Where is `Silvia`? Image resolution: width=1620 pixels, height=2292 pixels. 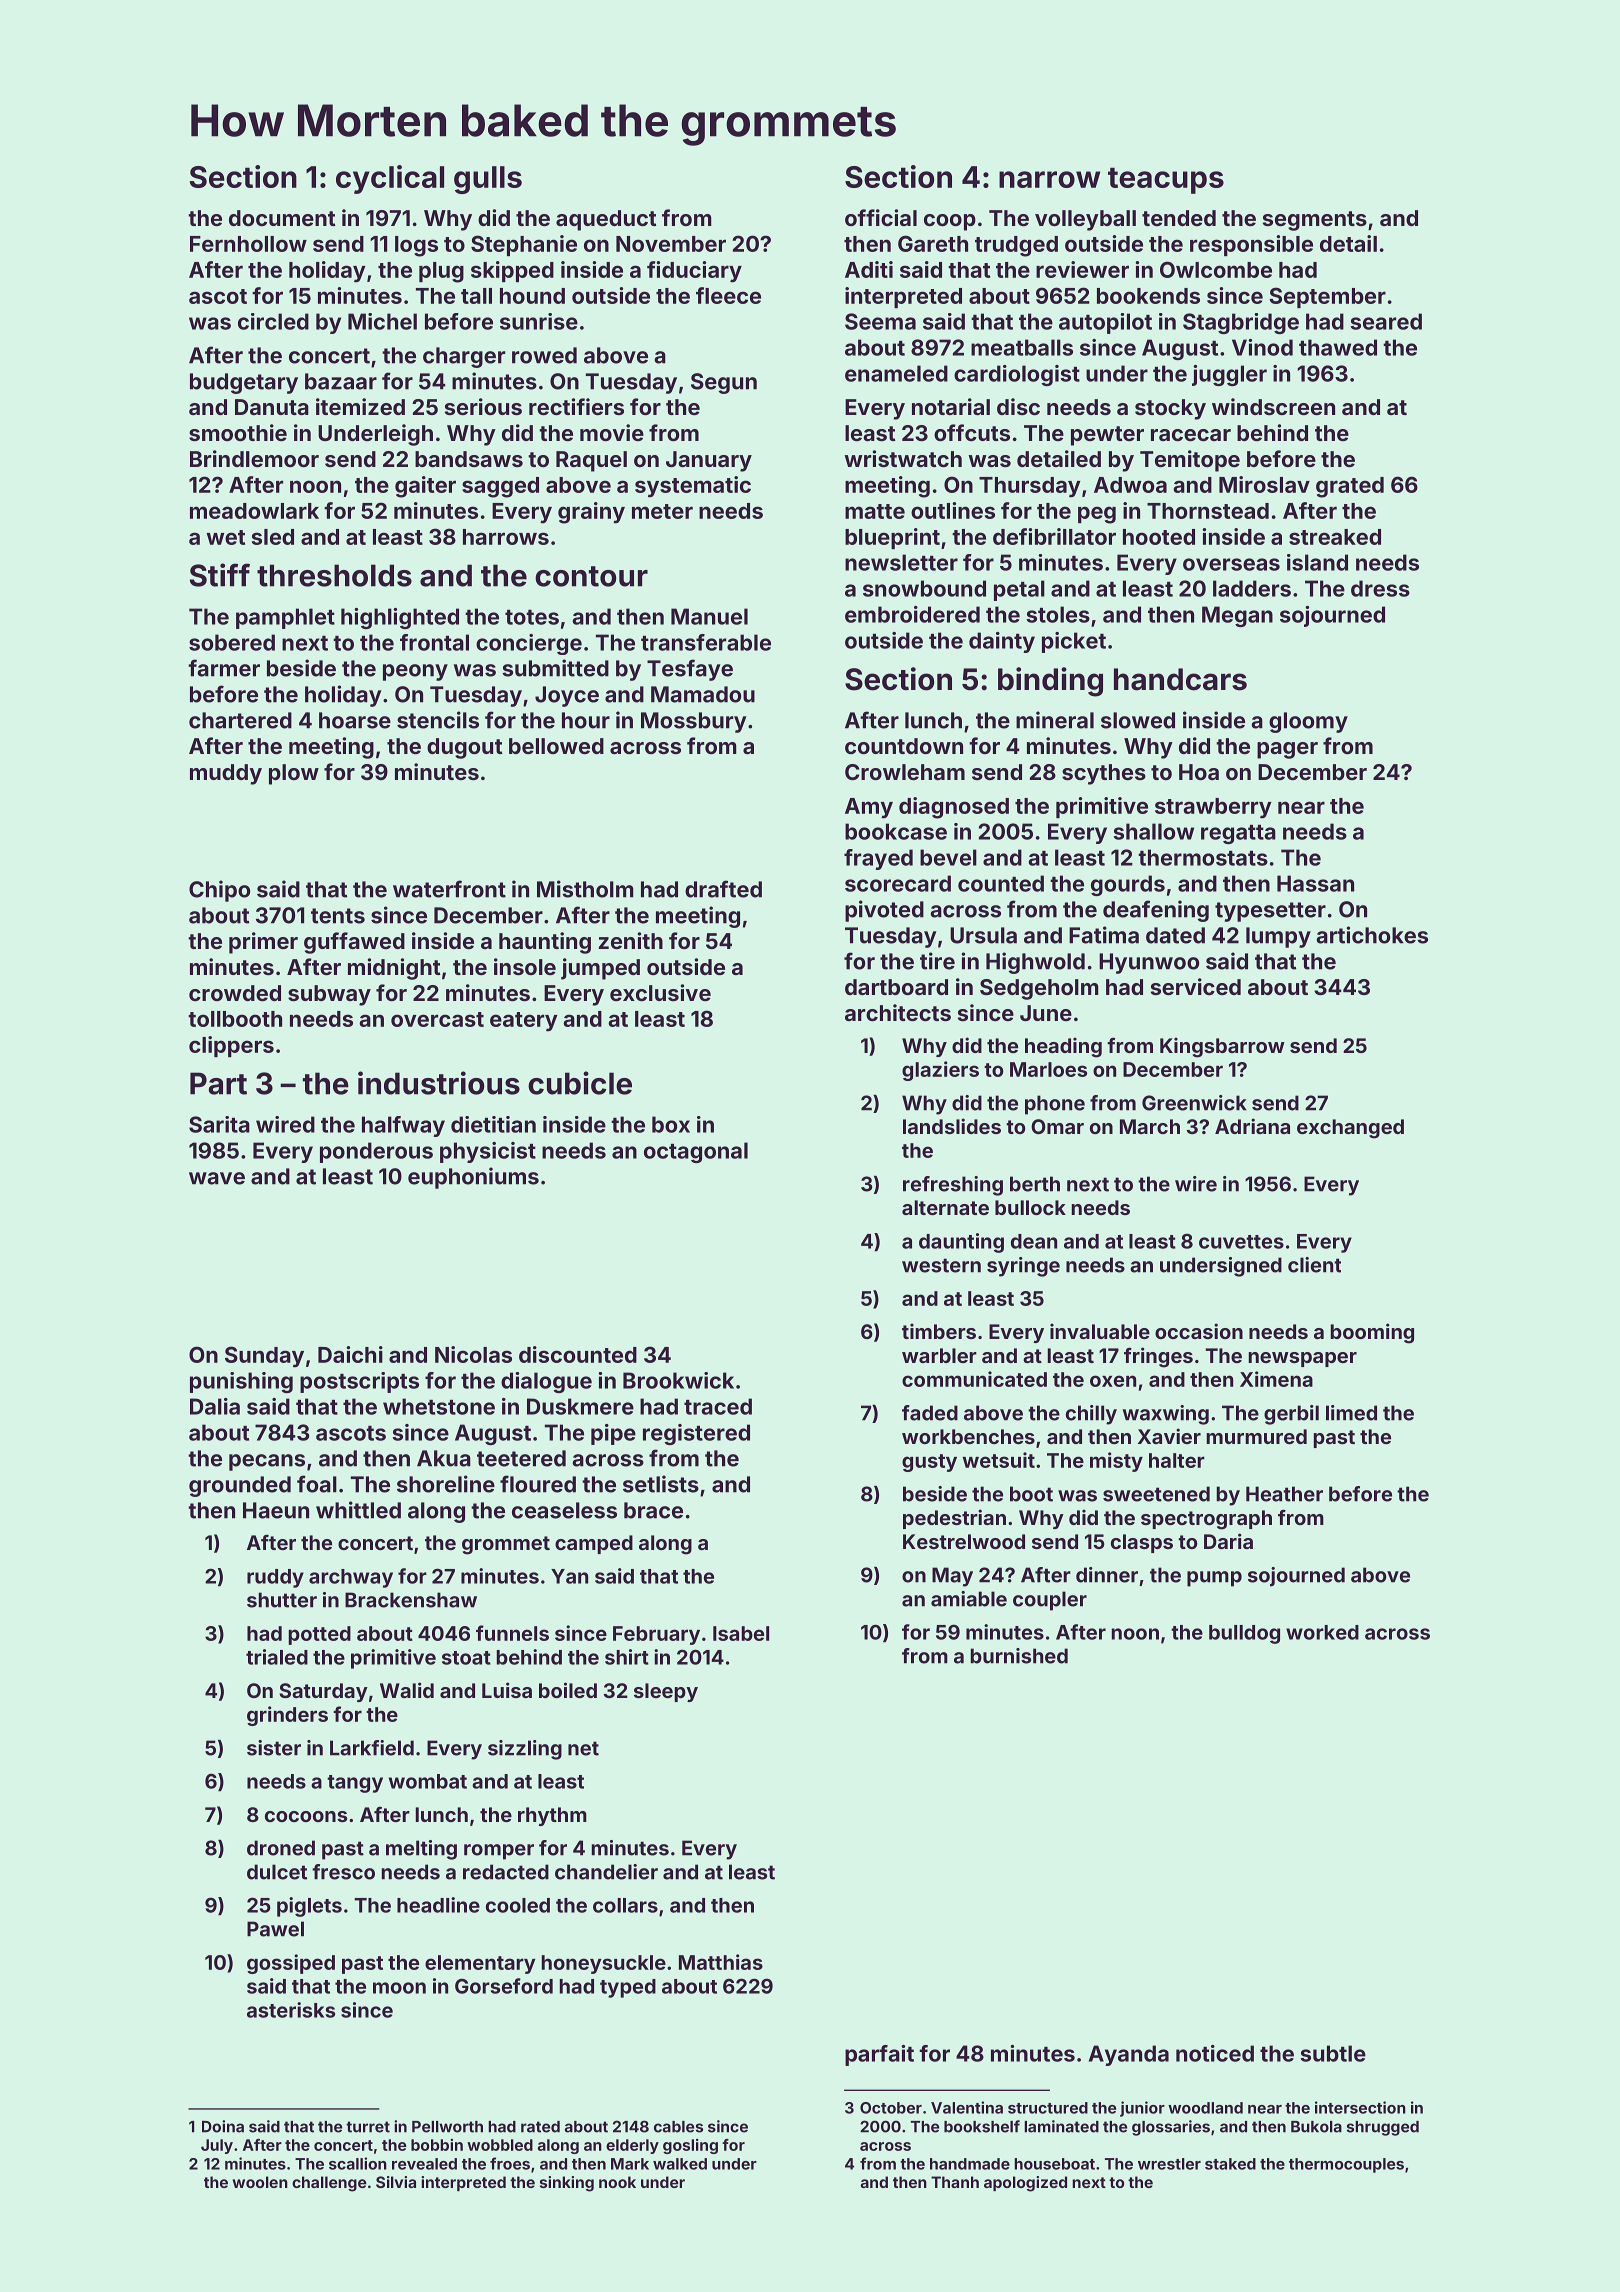
Silvia is located at coordinates (396, 2182).
